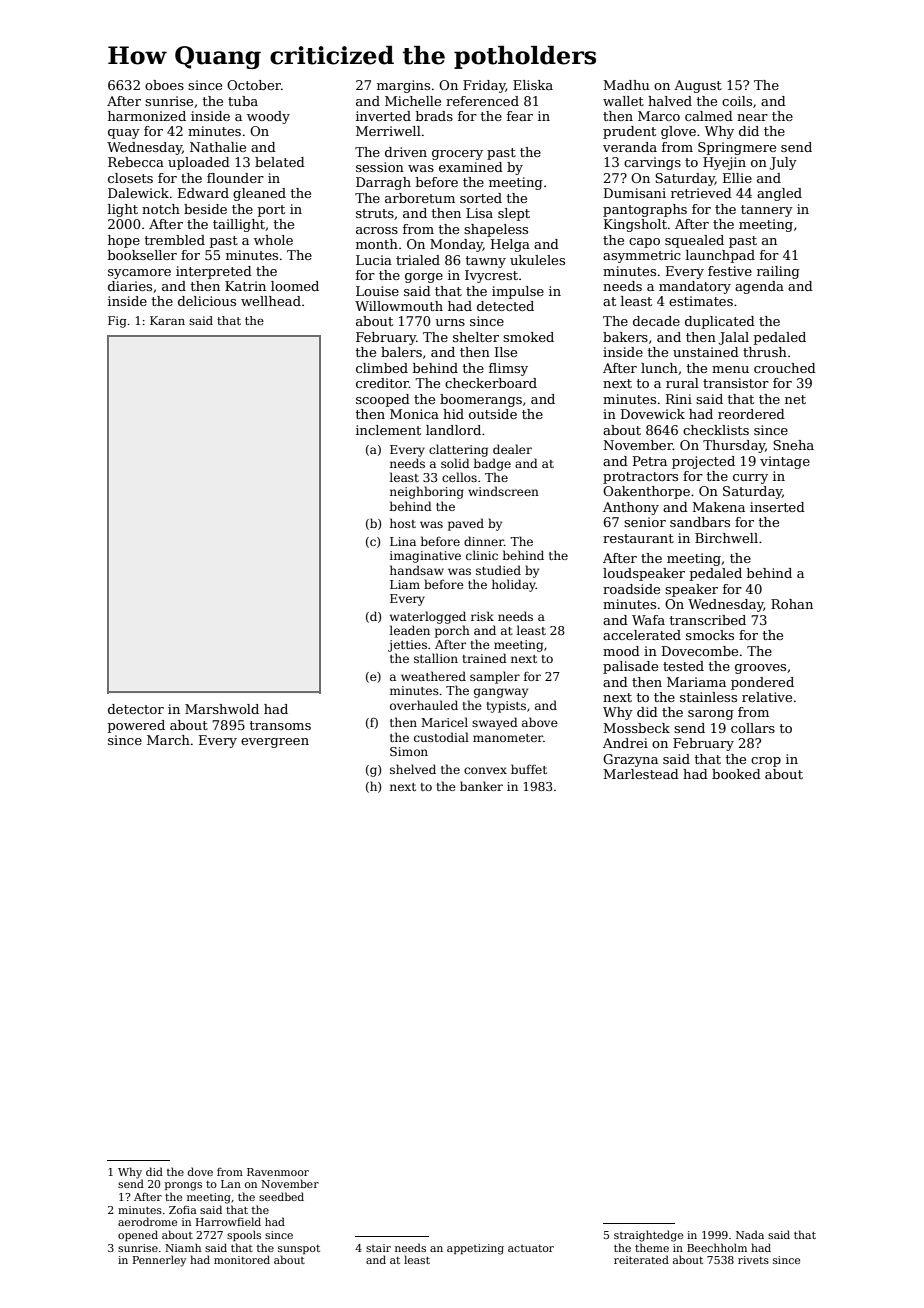 Image resolution: width=924 pixels, height=1308 pixels. Describe the element at coordinates (750, 1234) in the page. I see `Nada` at that location.
